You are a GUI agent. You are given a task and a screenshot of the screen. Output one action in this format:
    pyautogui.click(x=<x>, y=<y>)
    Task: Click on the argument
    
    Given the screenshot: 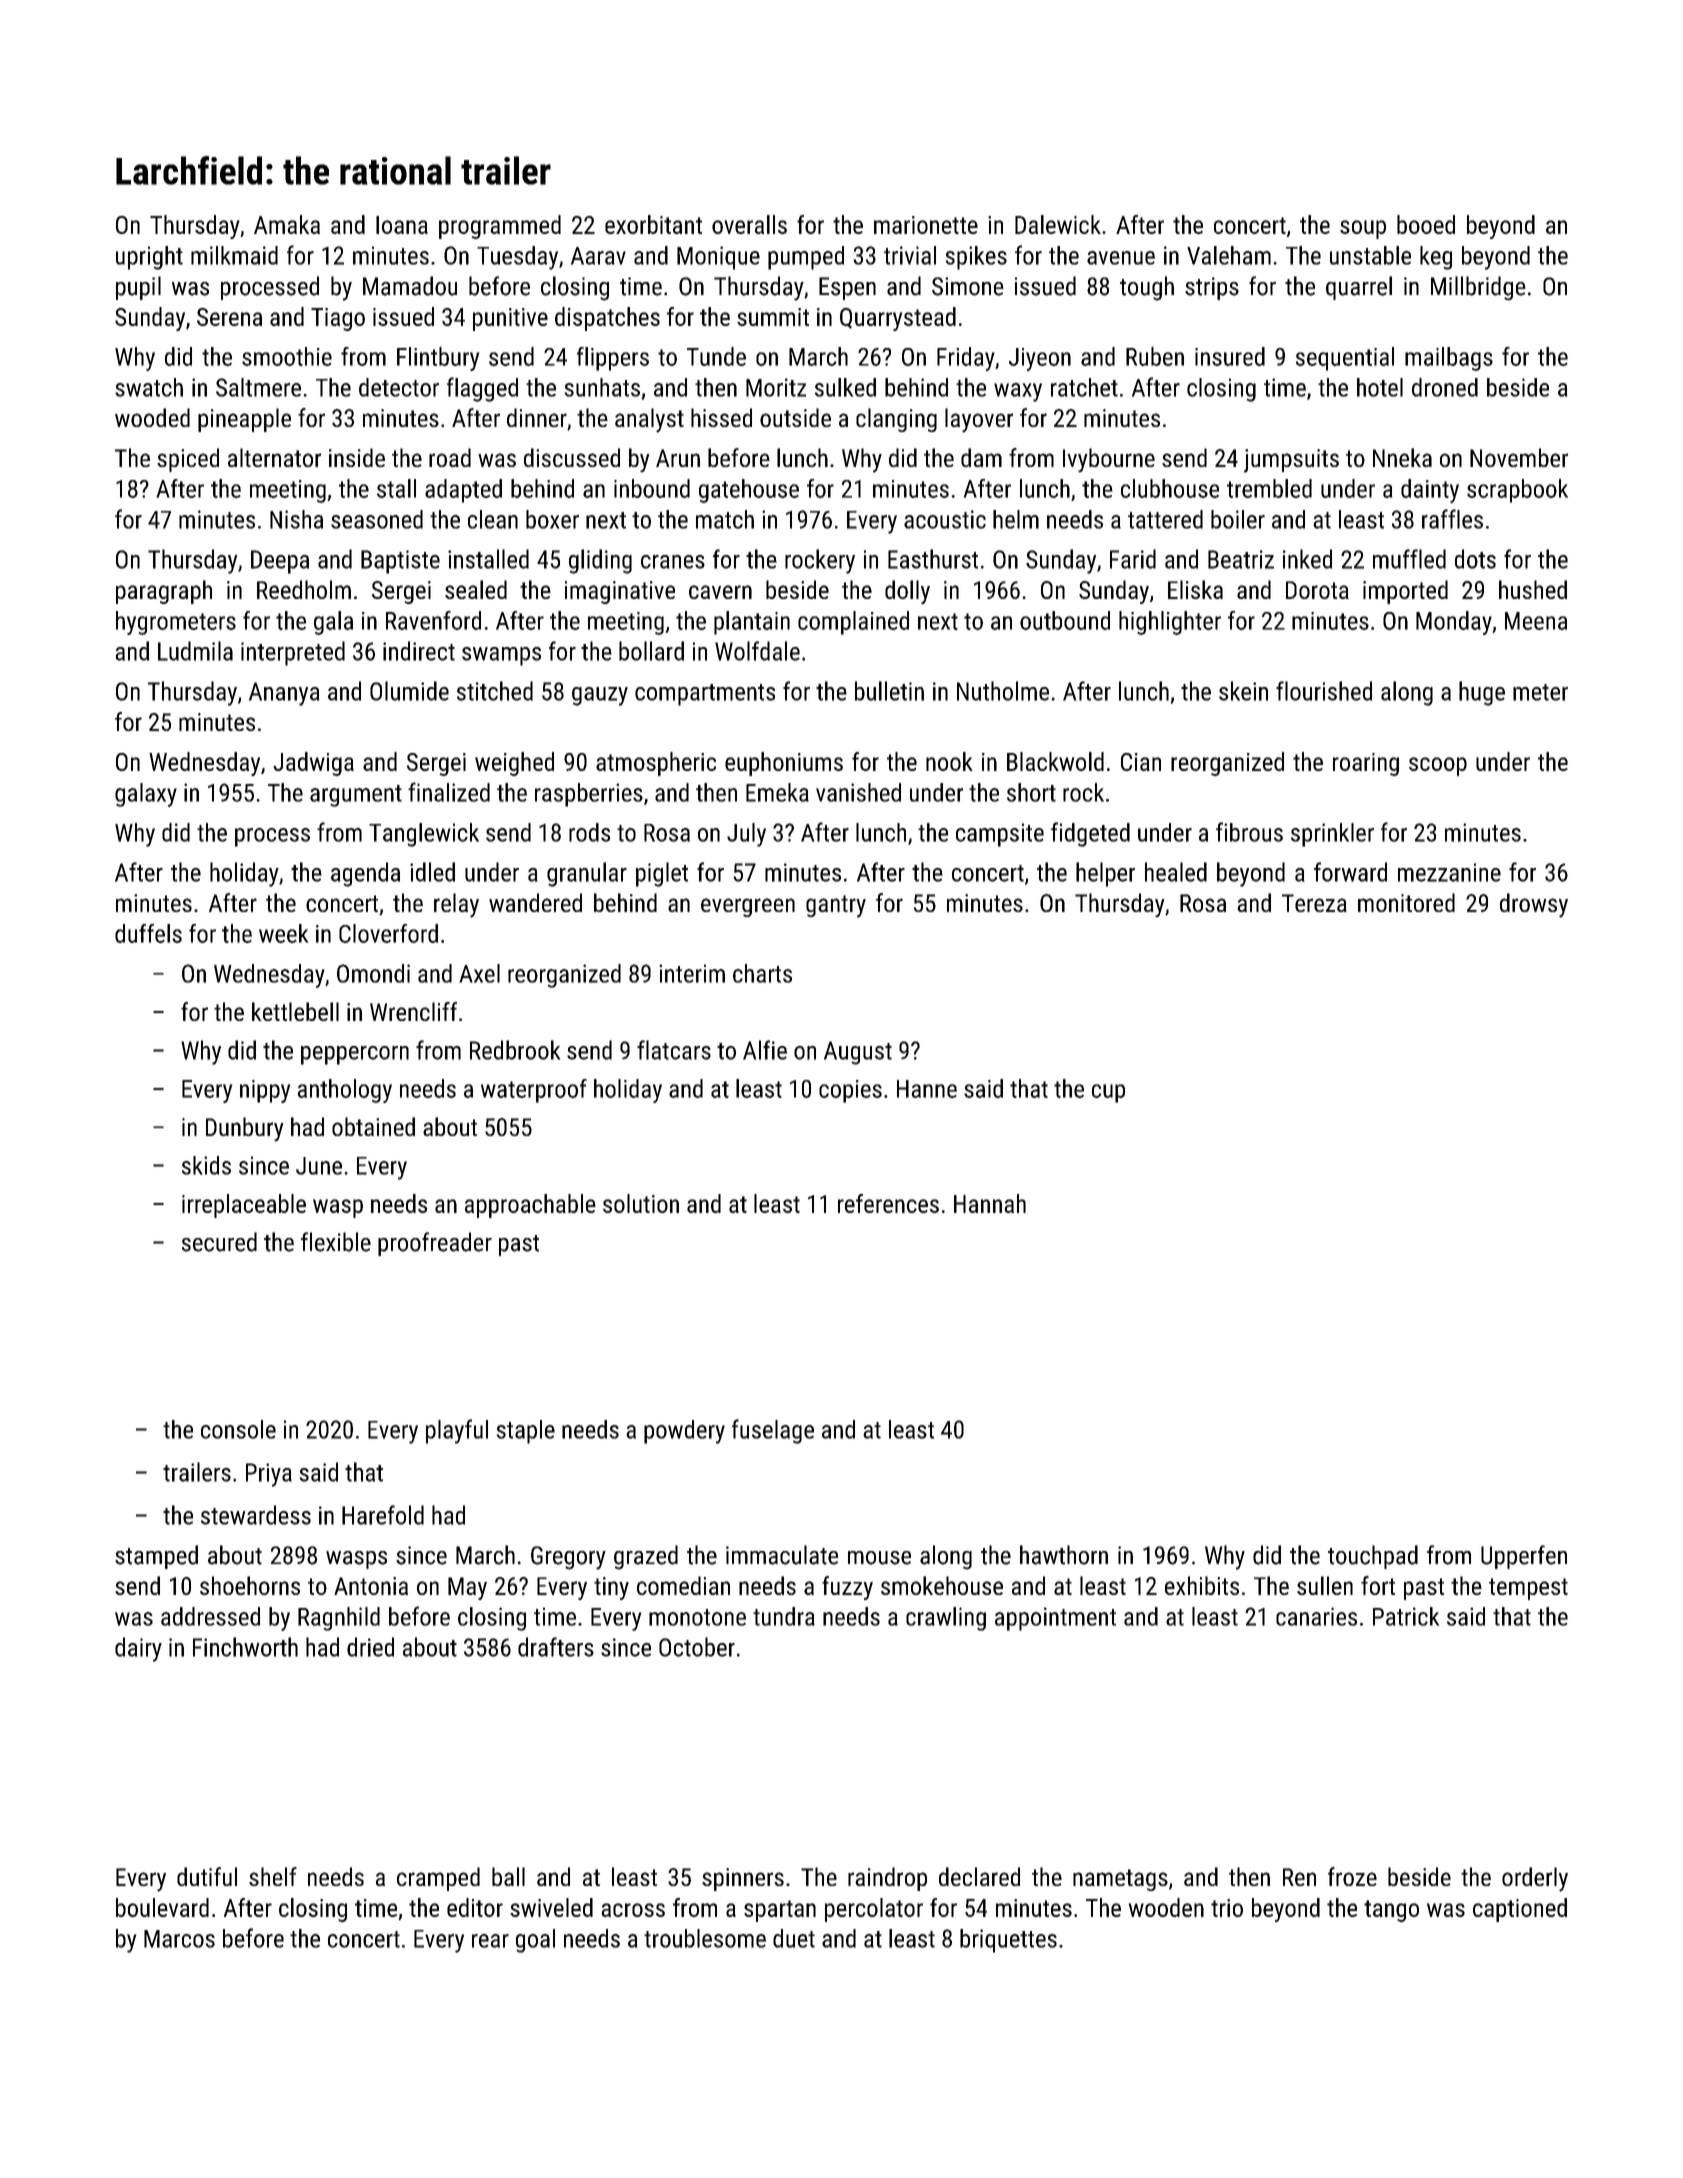 What is the action you would take?
    pyautogui.click(x=356, y=796)
